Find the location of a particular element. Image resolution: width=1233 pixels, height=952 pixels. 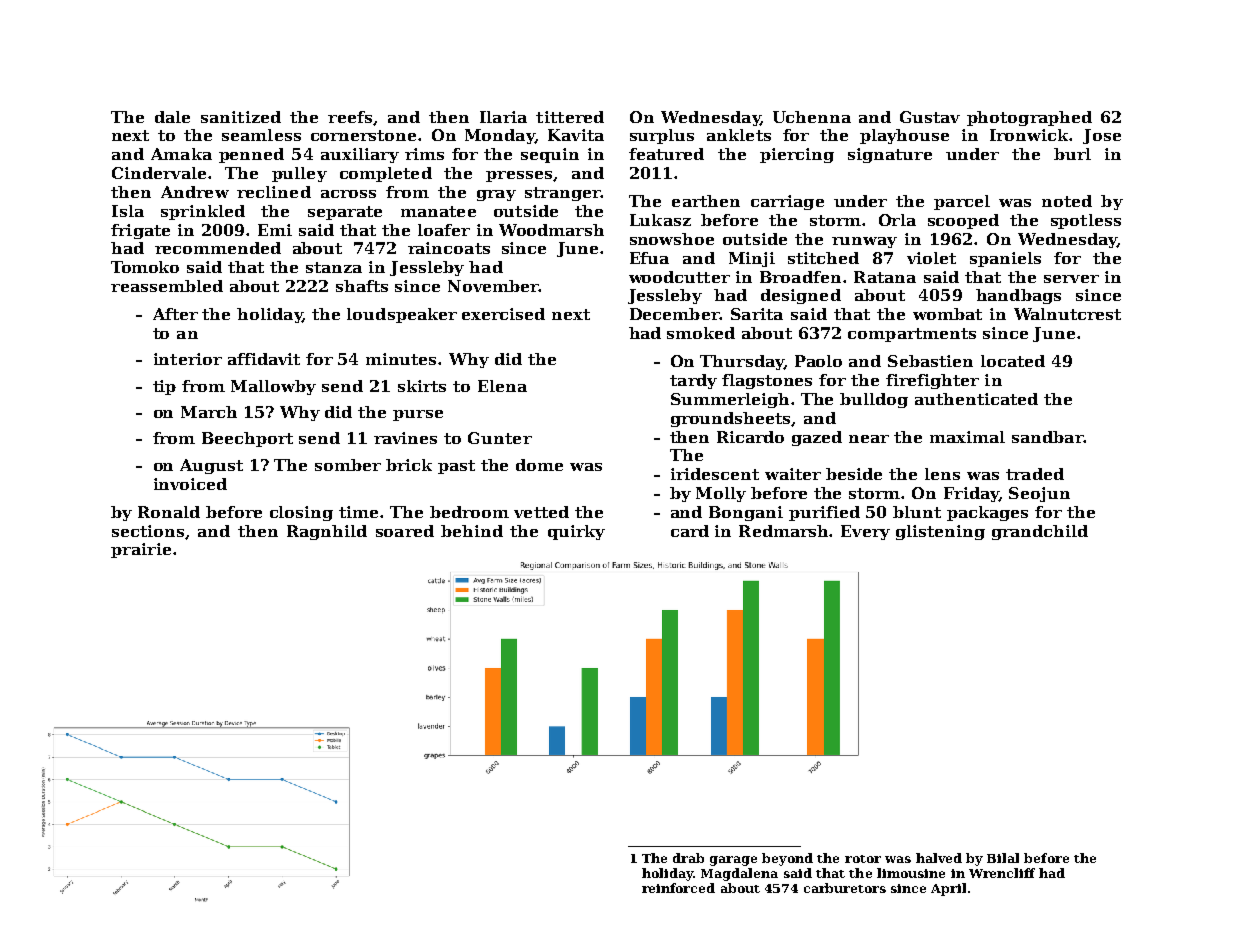

Lukasz is located at coordinates (660, 220).
